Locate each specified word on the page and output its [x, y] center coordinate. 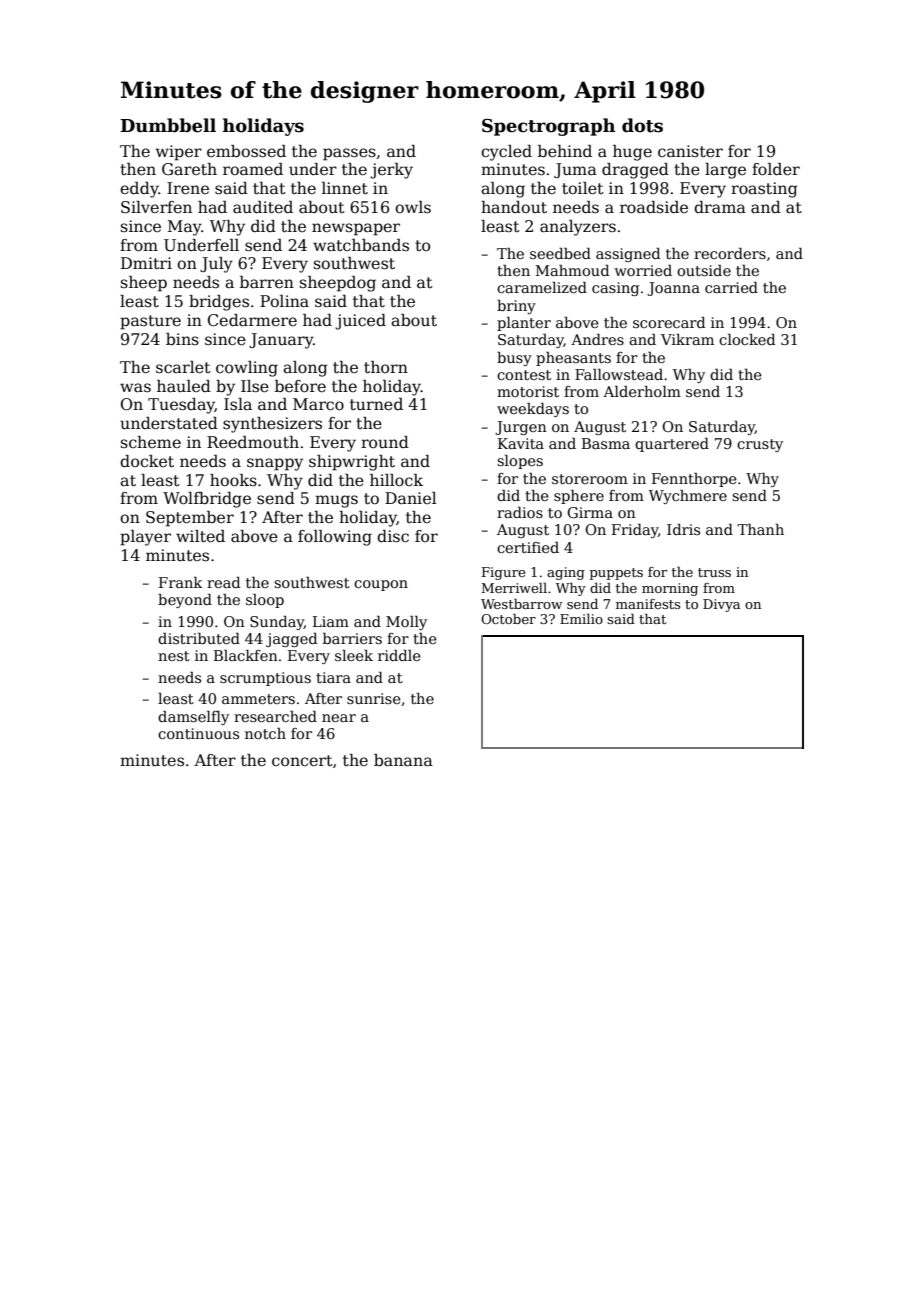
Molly [406, 622]
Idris [683, 529]
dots [642, 125]
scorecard [669, 322]
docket [147, 461]
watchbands [361, 245]
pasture [150, 322]
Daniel [411, 498]
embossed [246, 151]
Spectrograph [548, 127]
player [145, 538]
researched [275, 716]
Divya [721, 605]
